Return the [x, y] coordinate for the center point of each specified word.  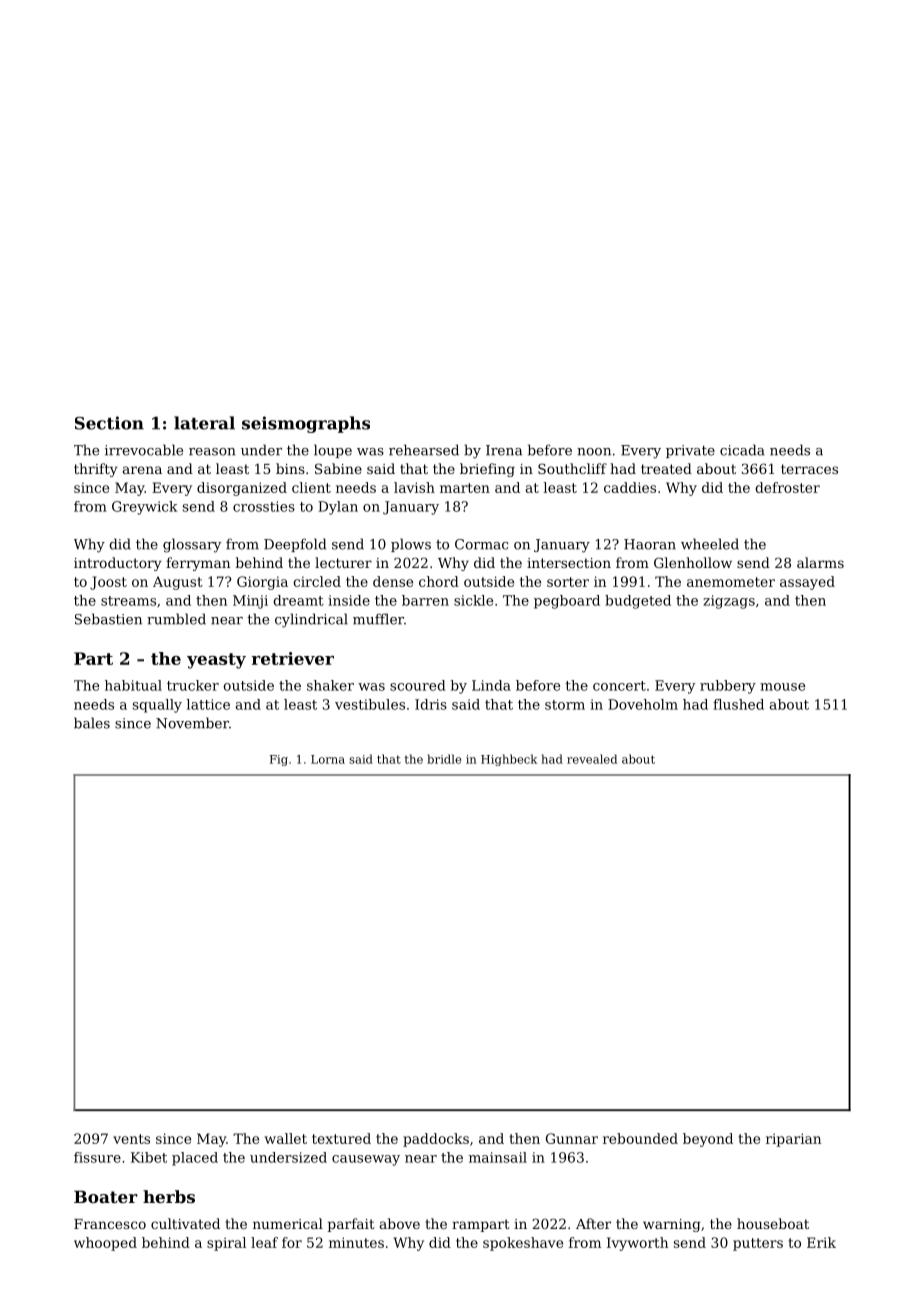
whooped [105, 1244]
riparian [793, 1140]
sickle [473, 600]
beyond [708, 1140]
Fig [279, 760]
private [690, 451]
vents [131, 1139]
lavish [414, 487]
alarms [820, 562]
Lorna [328, 759]
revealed [592, 759]
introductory [118, 564]
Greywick [145, 508]
